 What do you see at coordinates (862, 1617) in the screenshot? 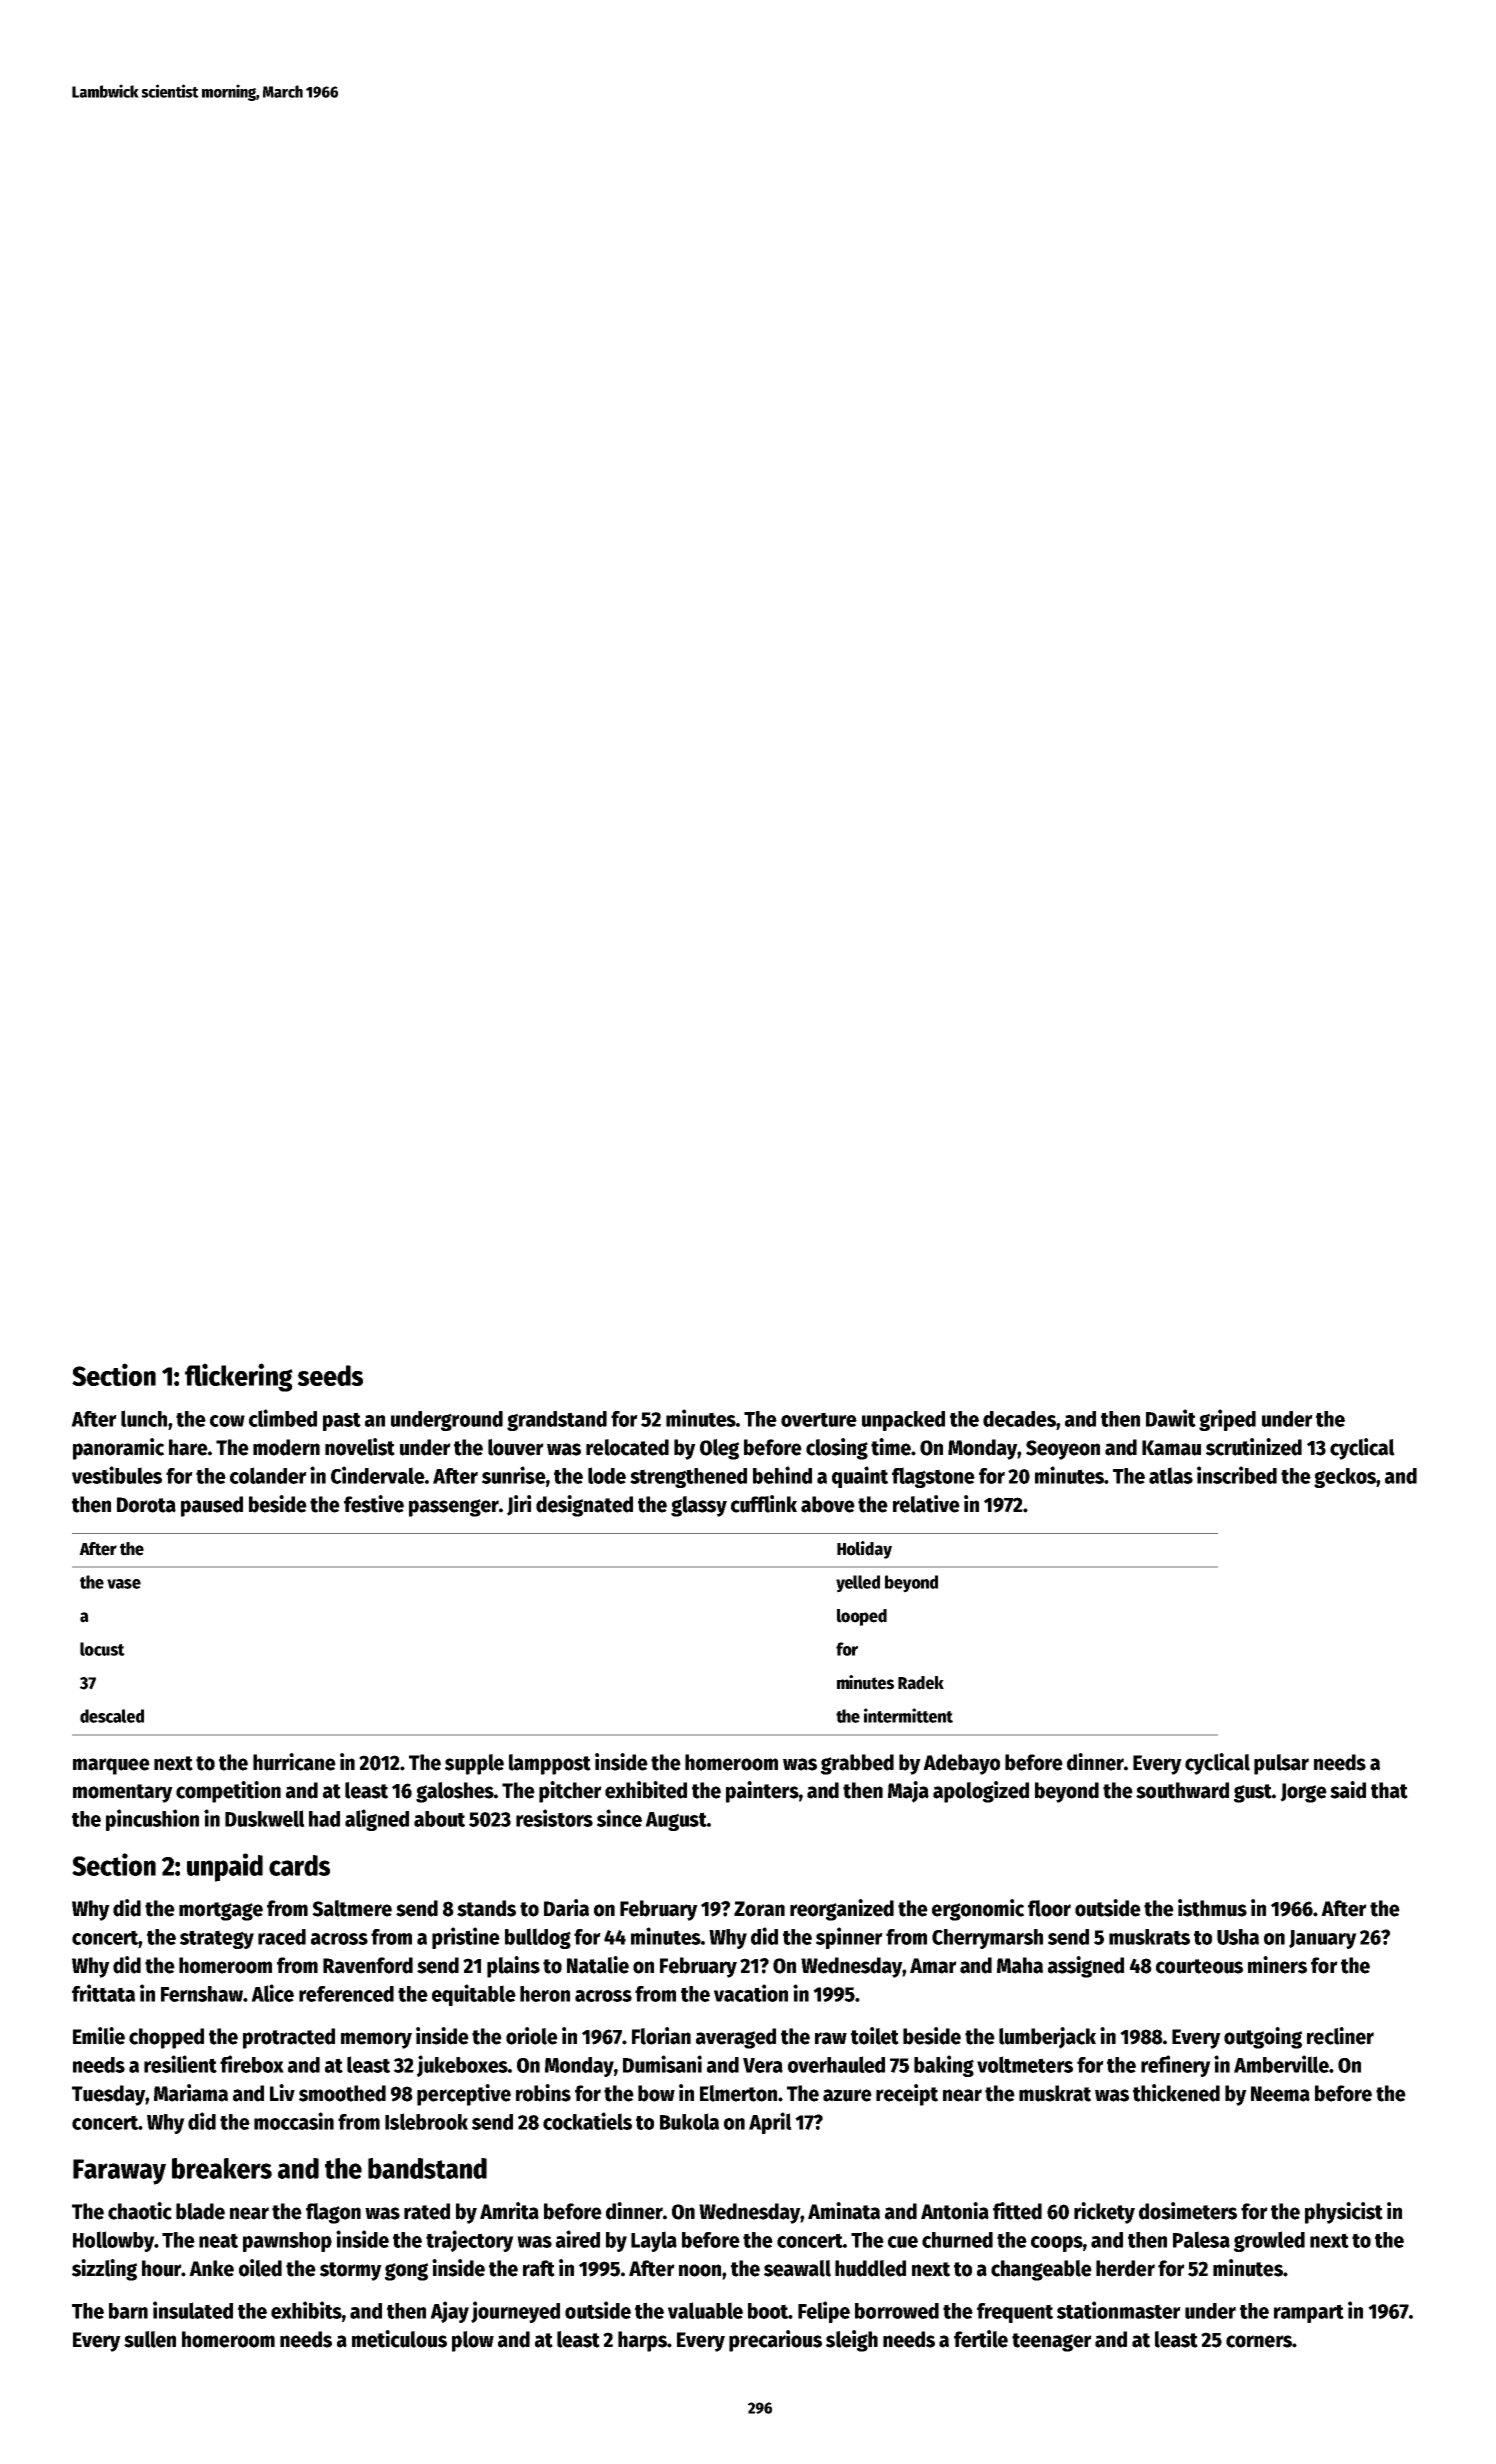
I see `looped` at bounding box center [862, 1617].
